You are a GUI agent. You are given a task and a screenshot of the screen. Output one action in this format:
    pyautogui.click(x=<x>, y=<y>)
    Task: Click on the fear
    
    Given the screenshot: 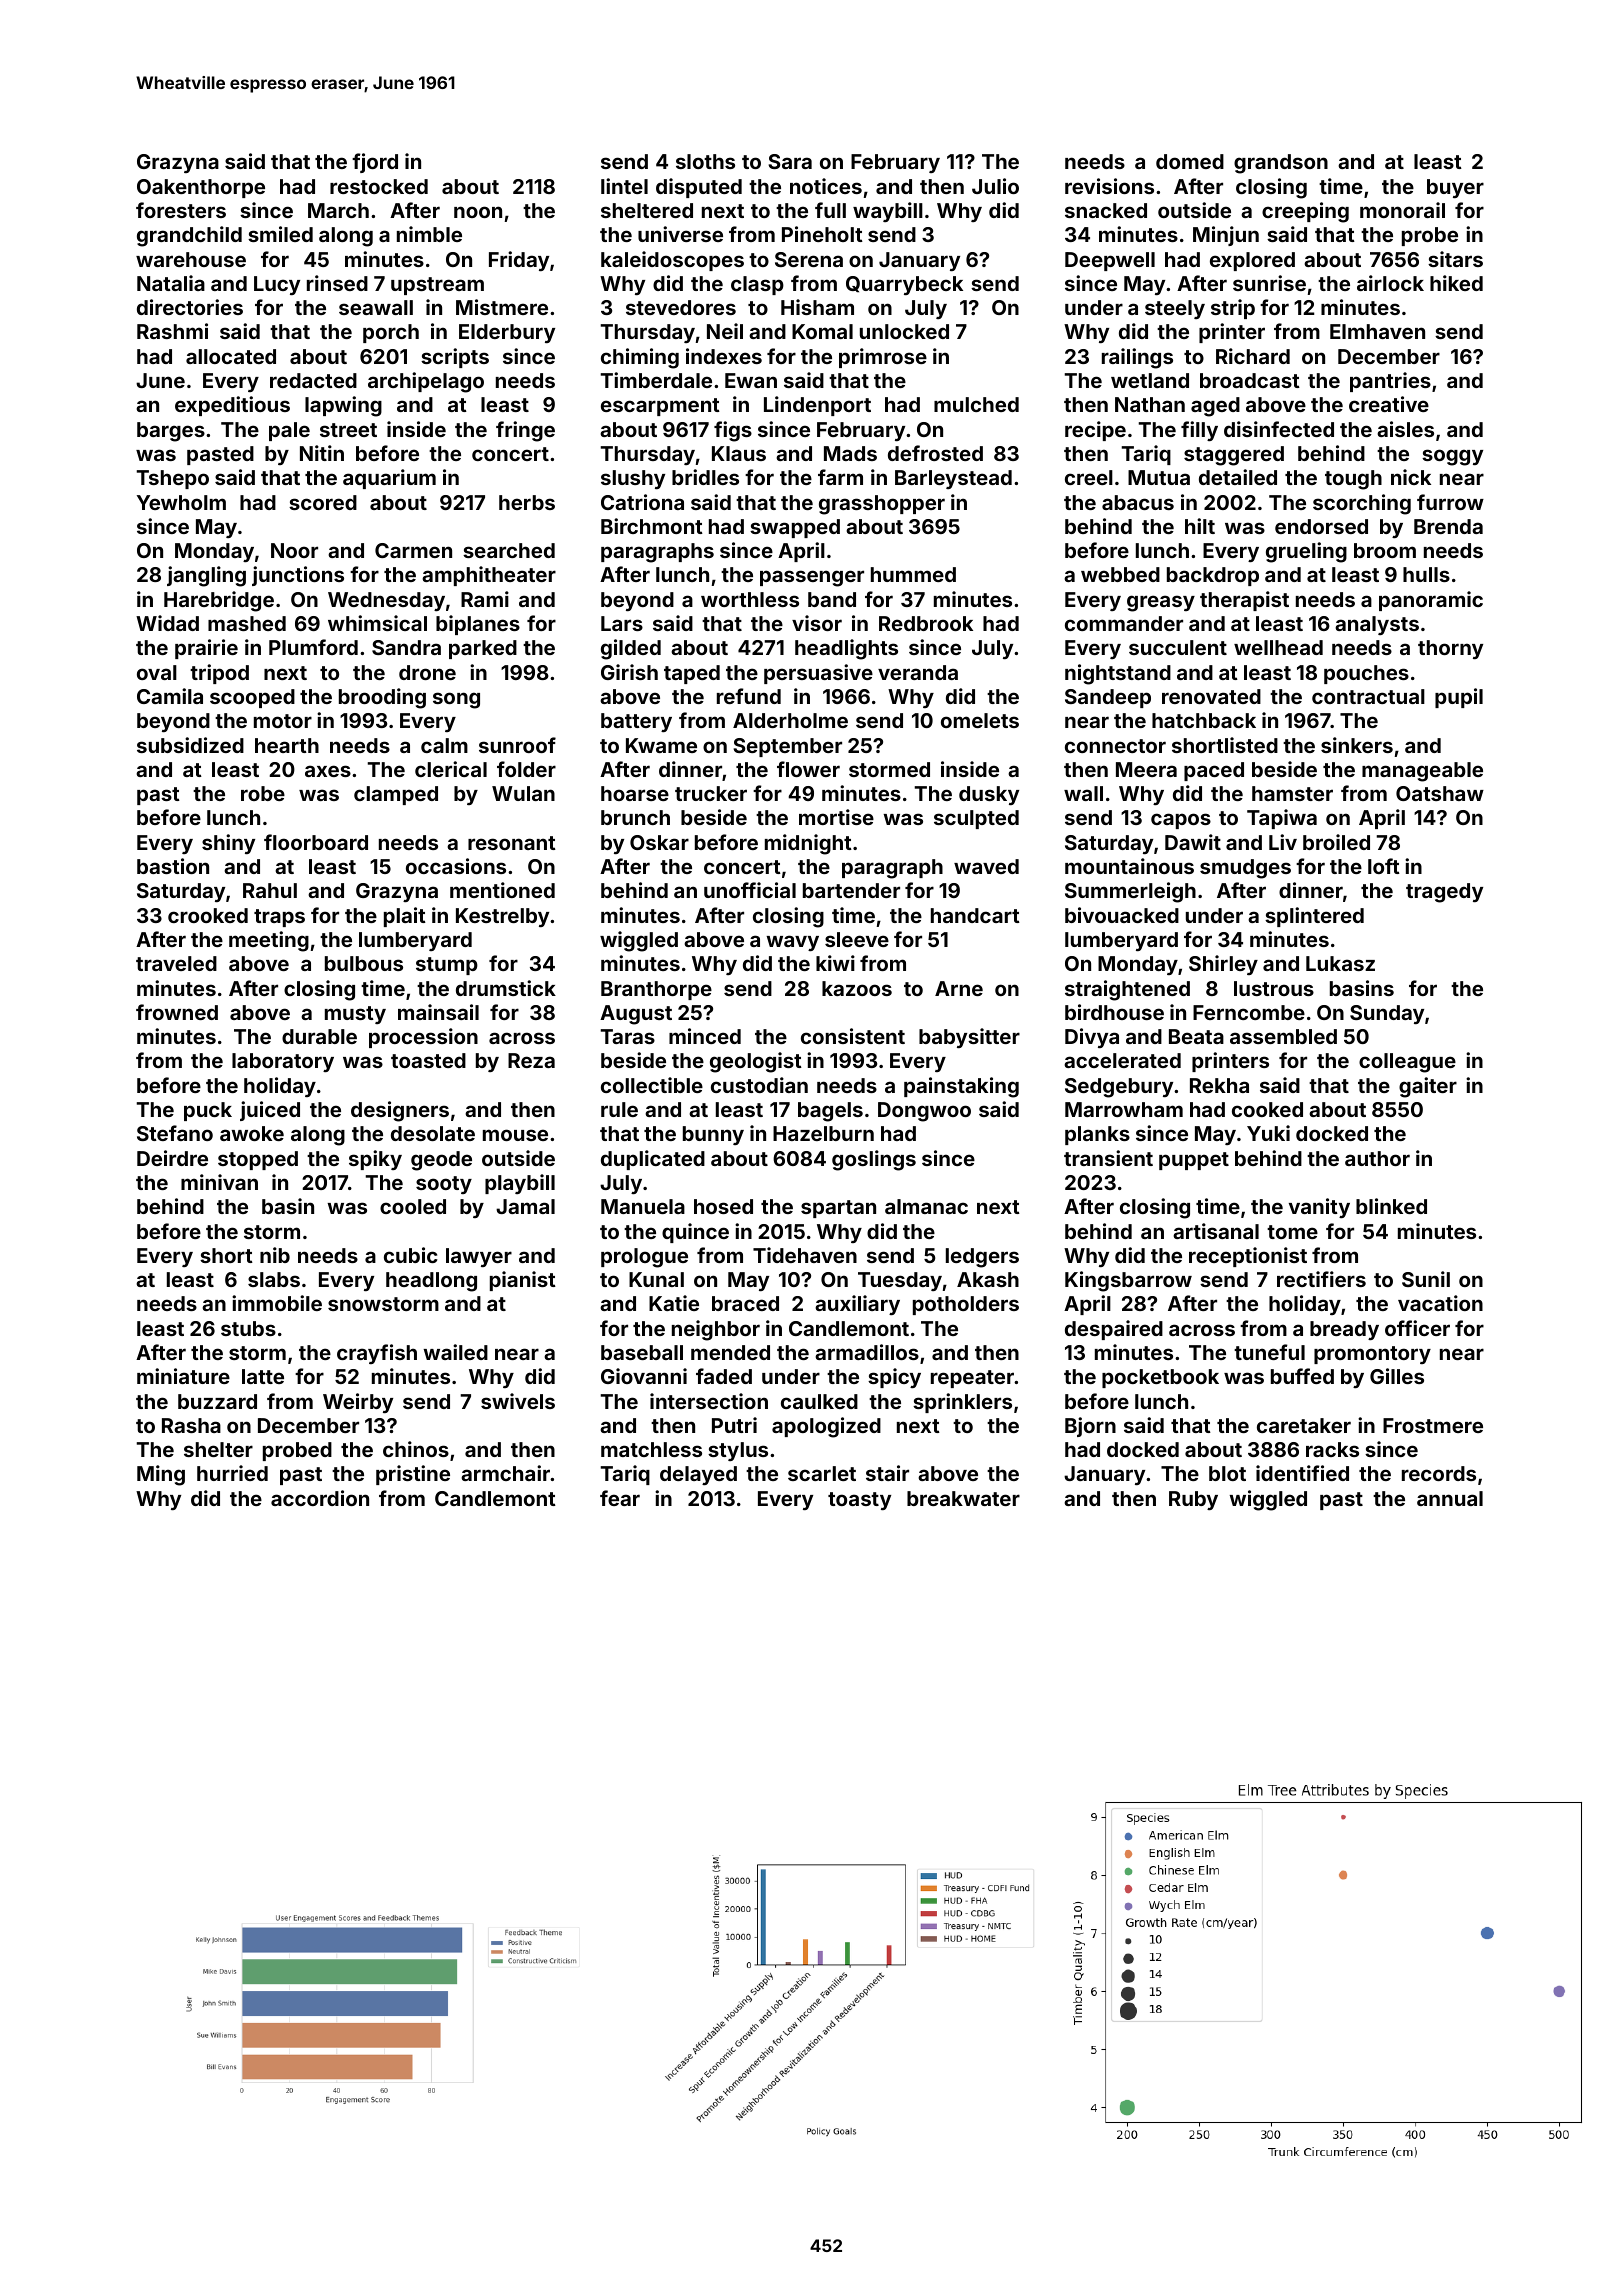 What is the action you would take?
    pyautogui.click(x=620, y=1498)
